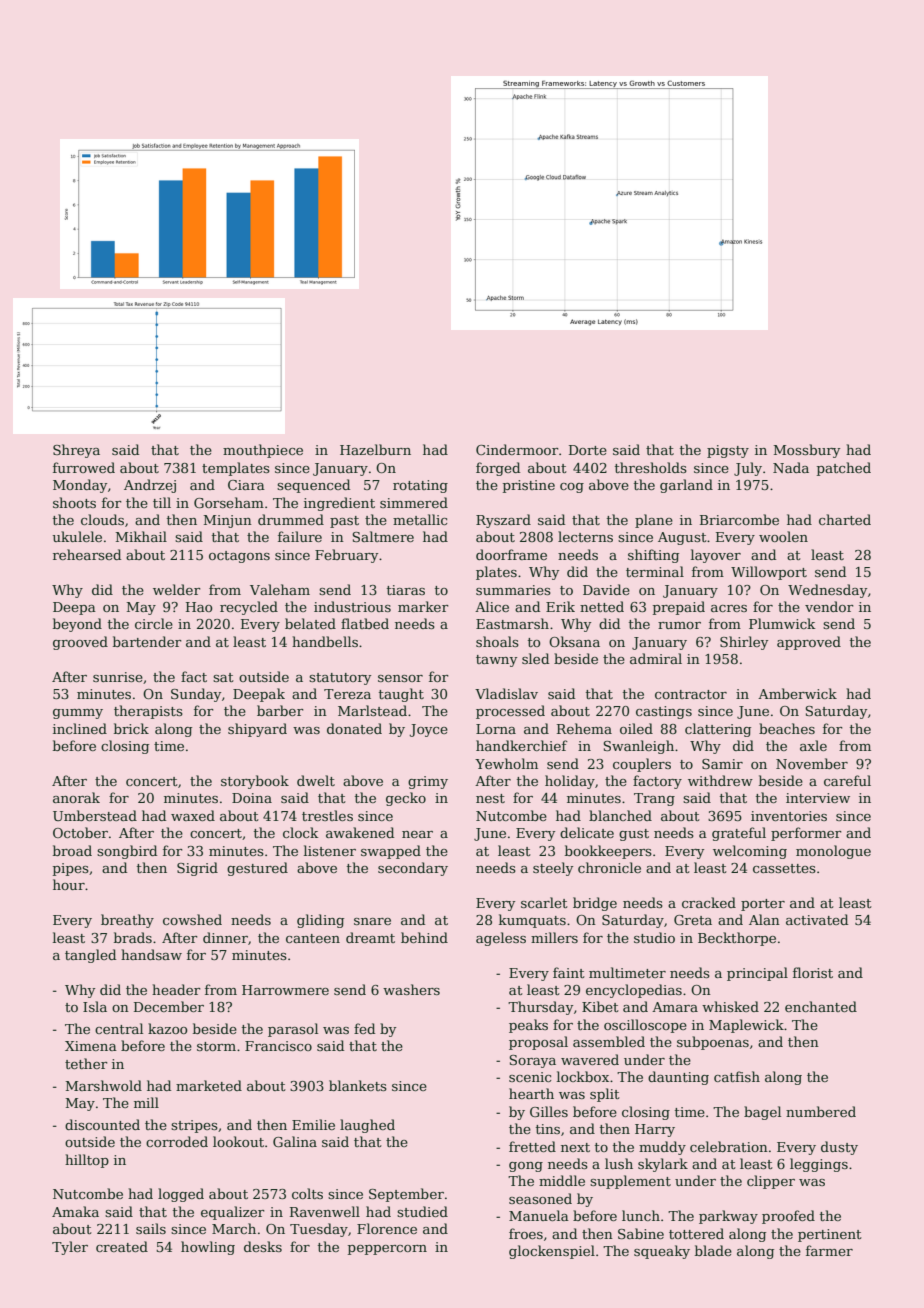 The height and width of the image is (1308, 924). What do you see at coordinates (263, 451) in the image?
I see `mouthpiece` at bounding box center [263, 451].
